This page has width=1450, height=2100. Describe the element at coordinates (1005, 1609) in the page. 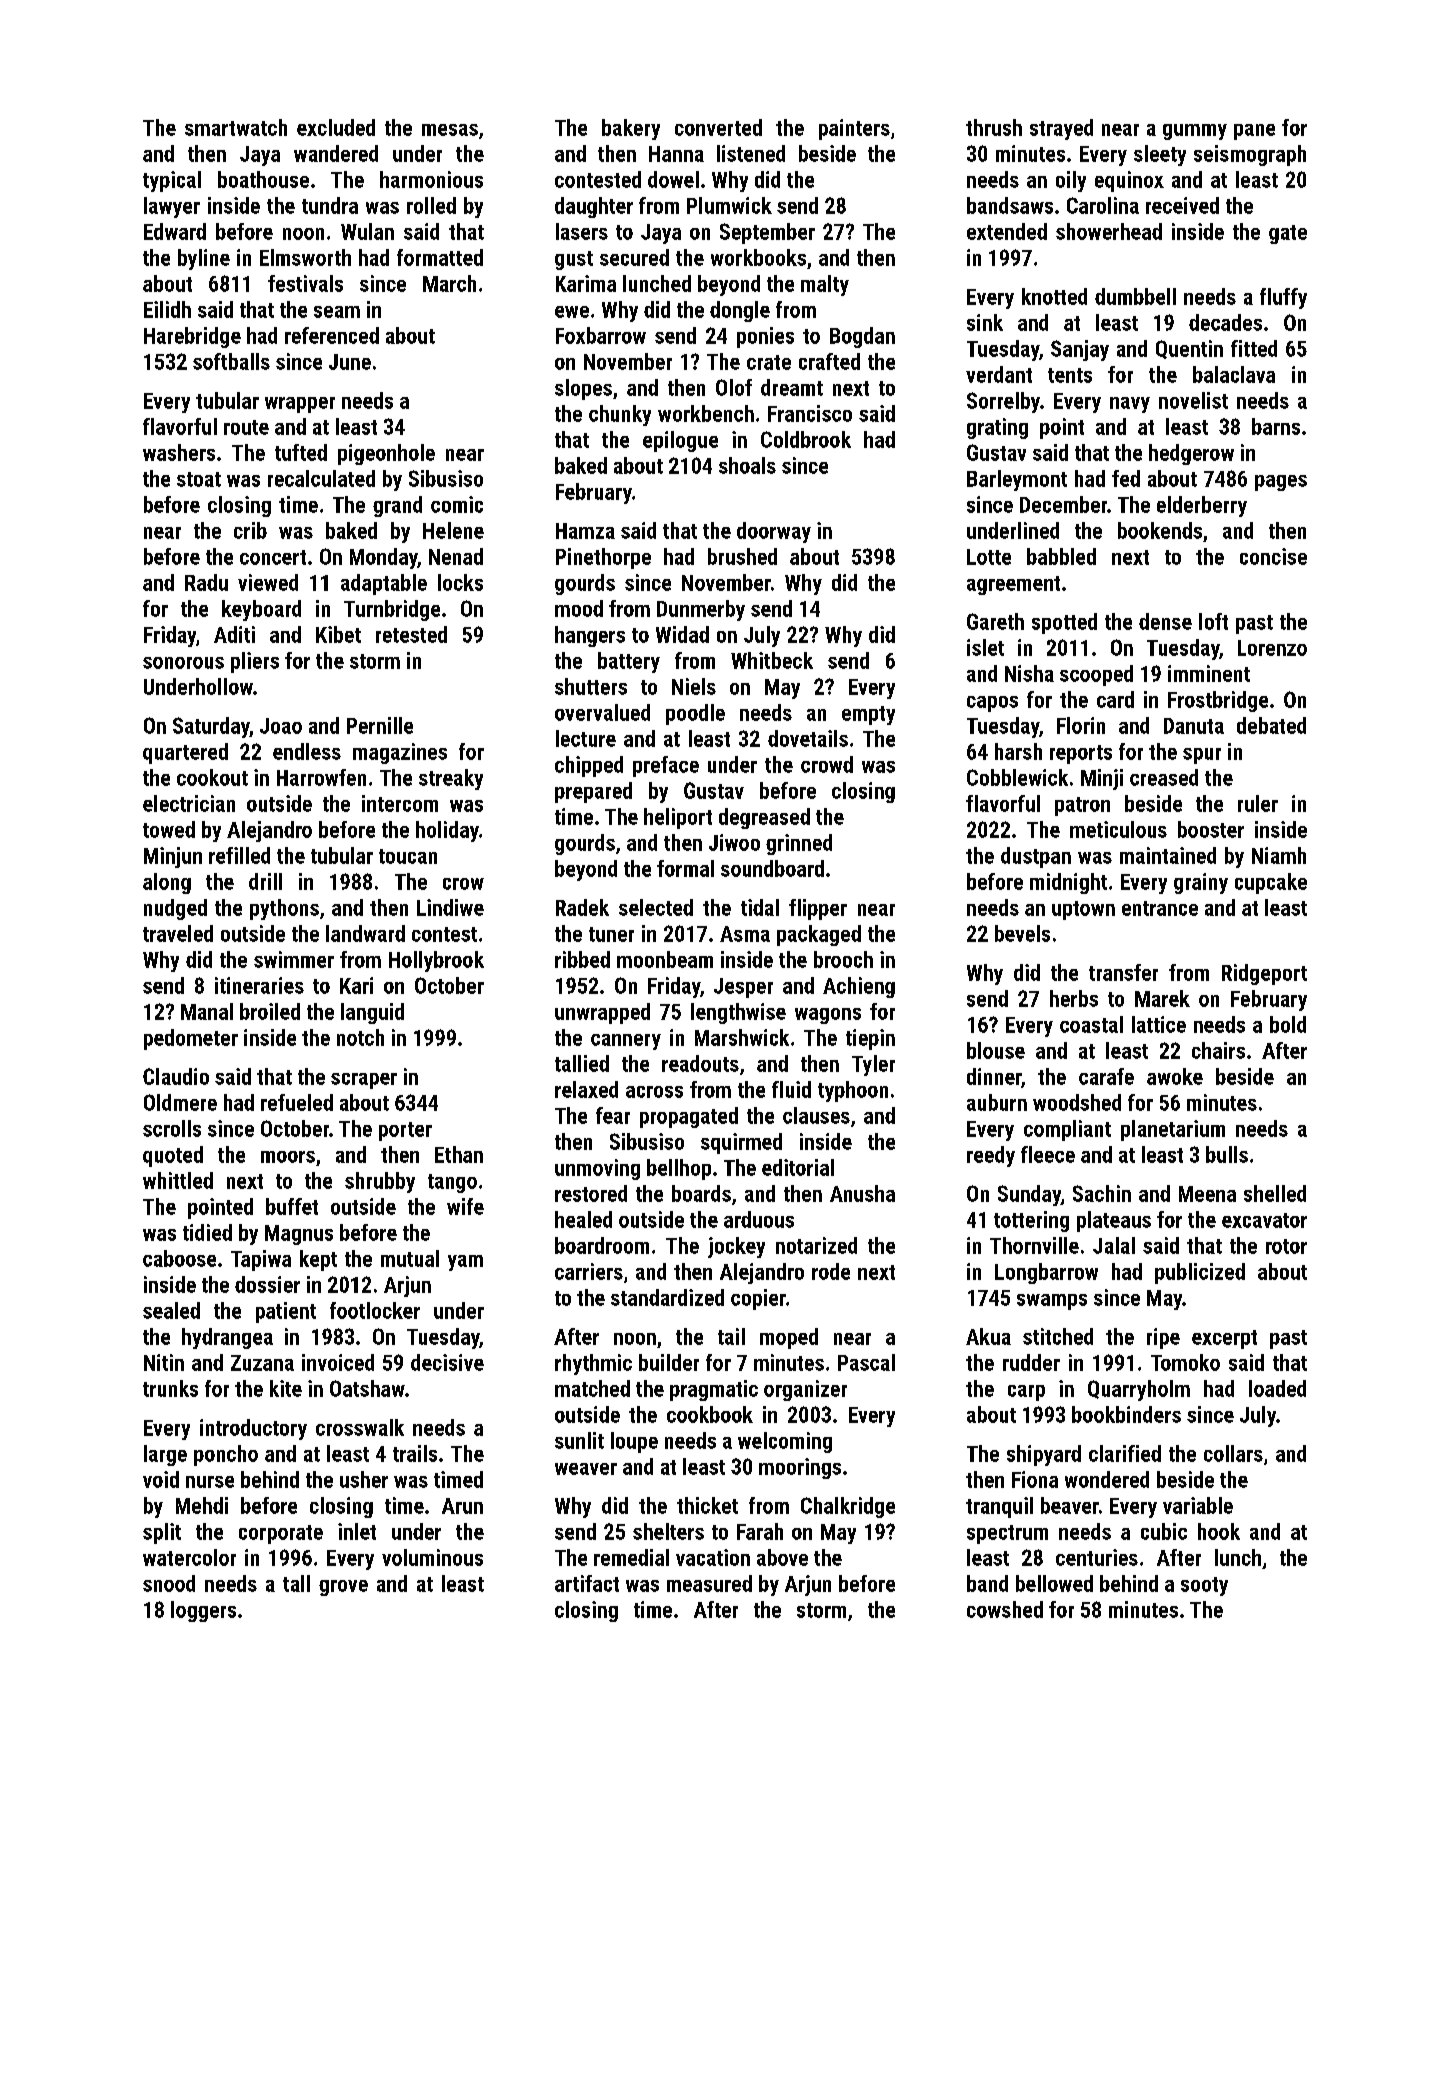

I see `cowshed` at that location.
